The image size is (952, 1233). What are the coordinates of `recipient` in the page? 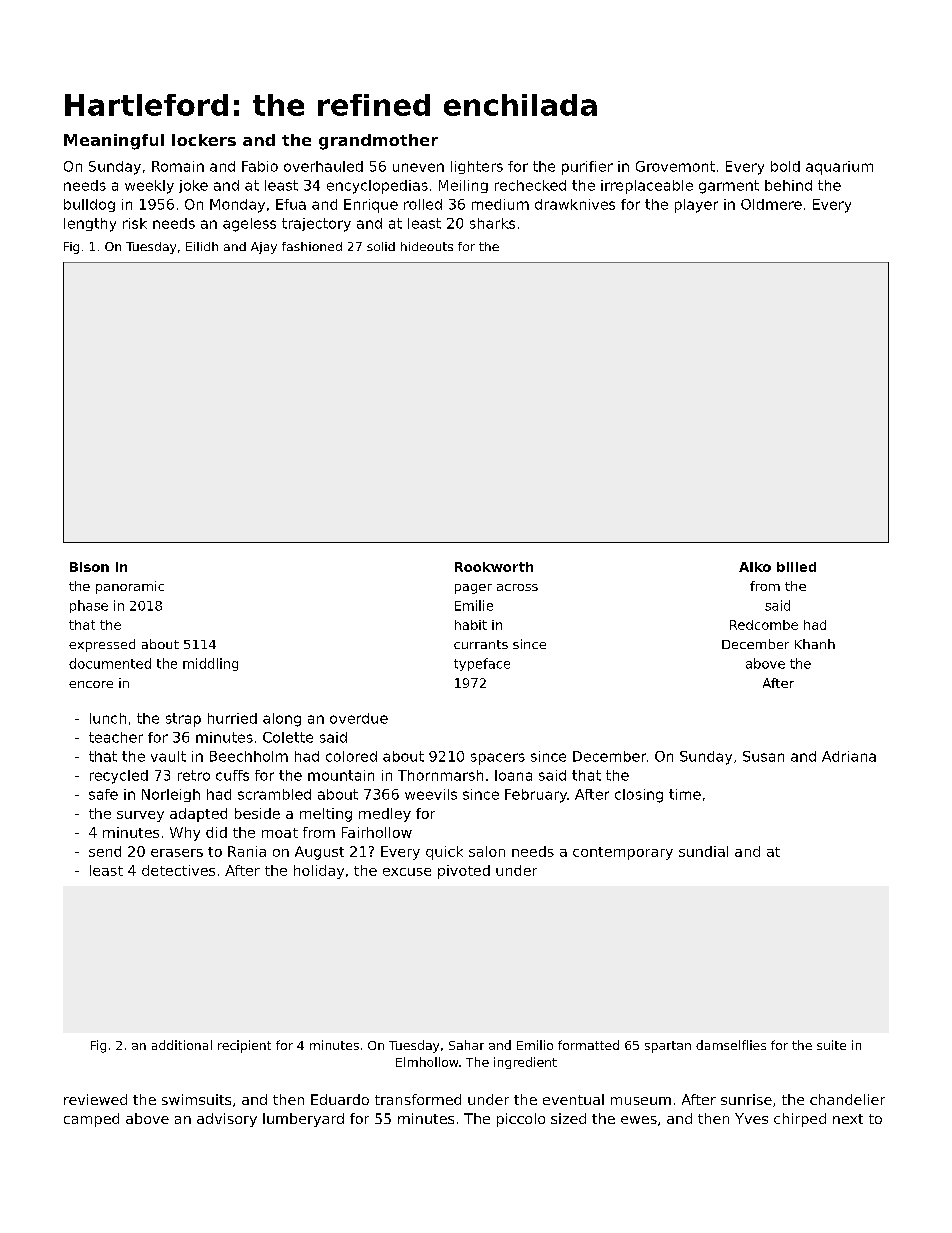 It's located at (244, 1046).
